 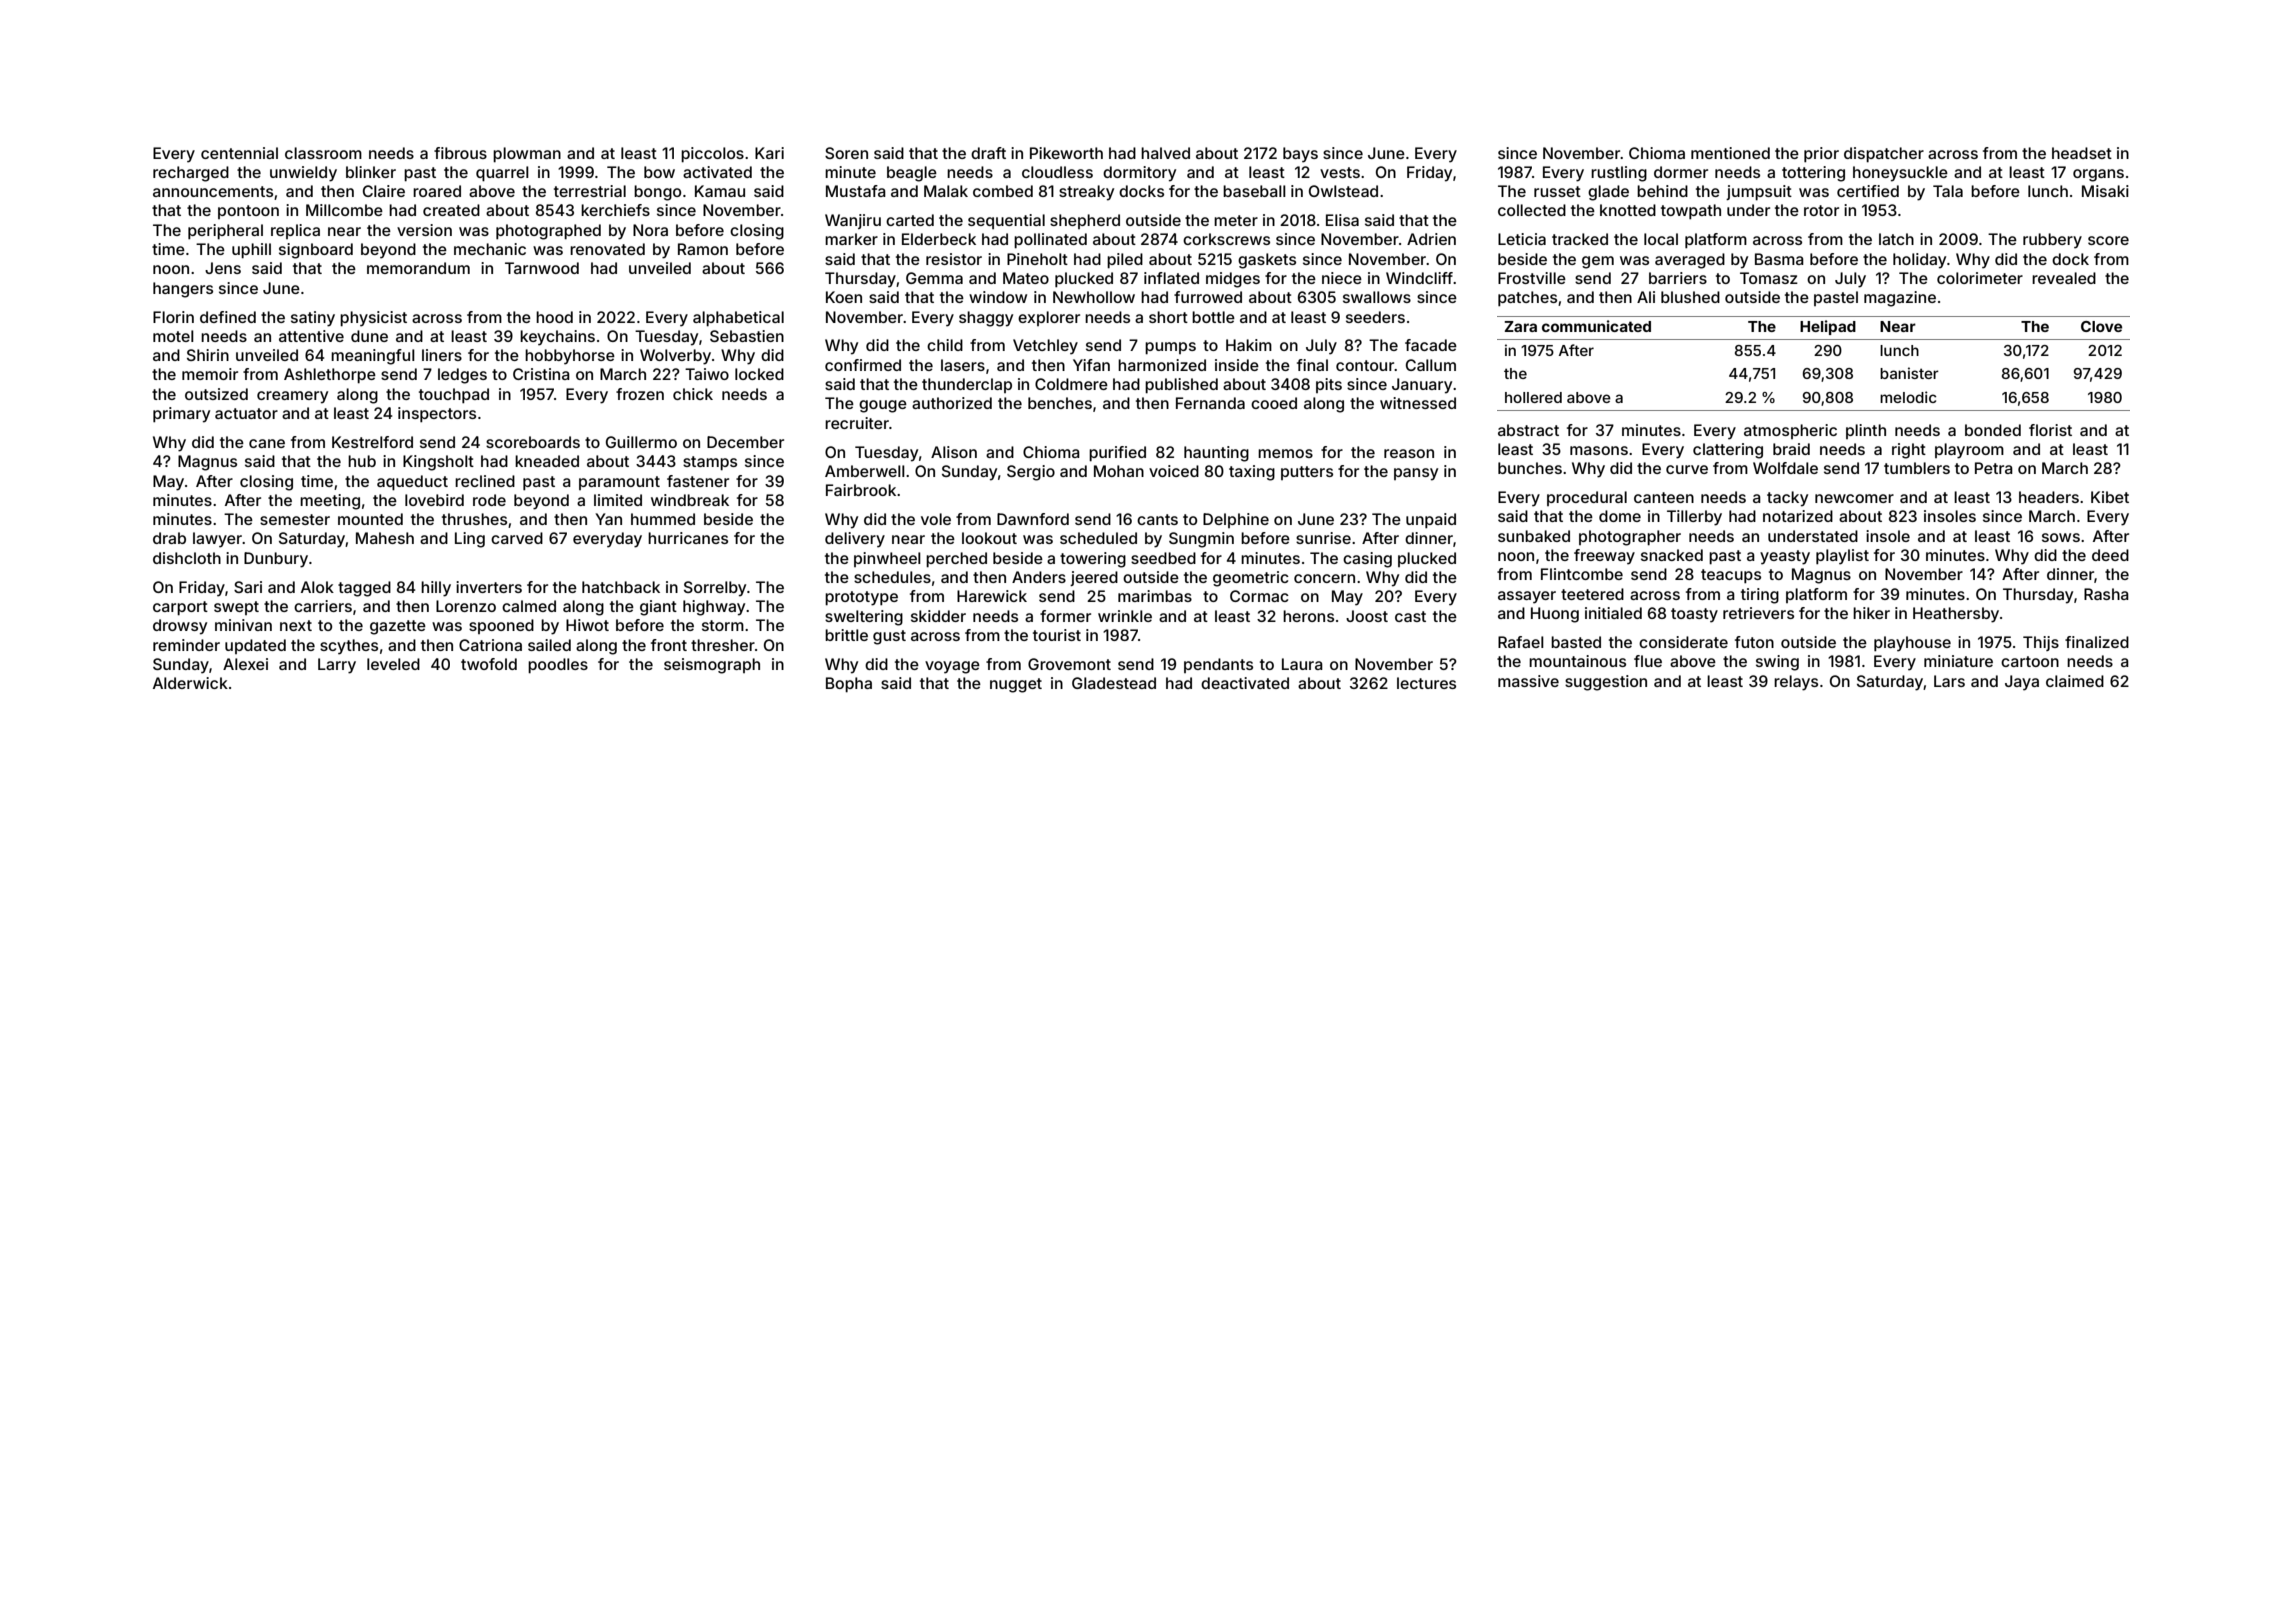 What do you see at coordinates (1431, 520) in the screenshot?
I see `unpaid` at bounding box center [1431, 520].
